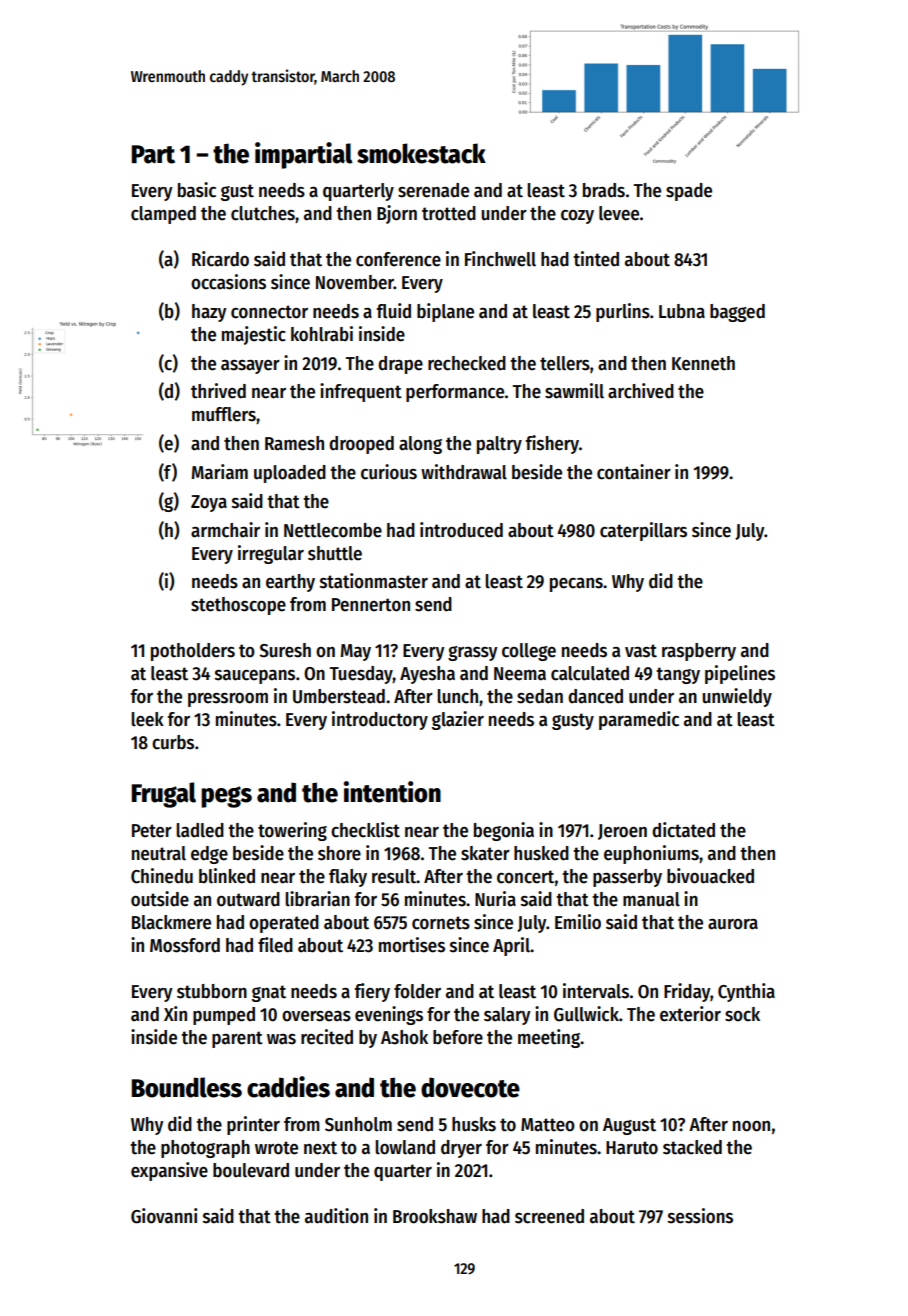  Describe the element at coordinates (622, 832) in the image. I see `Jeroen` at that location.
